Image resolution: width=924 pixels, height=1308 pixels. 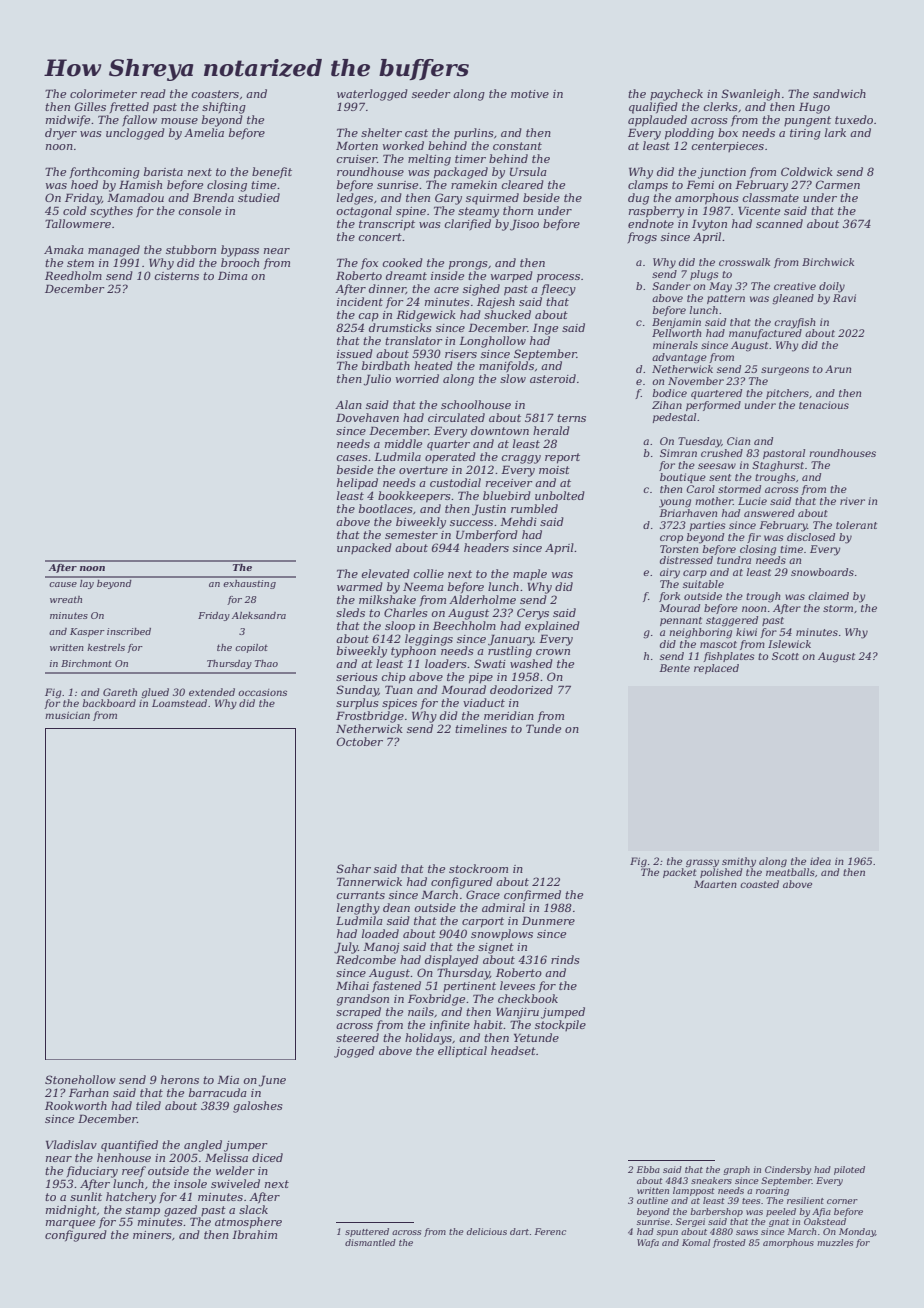 I want to click on plugs, so click(x=704, y=275).
